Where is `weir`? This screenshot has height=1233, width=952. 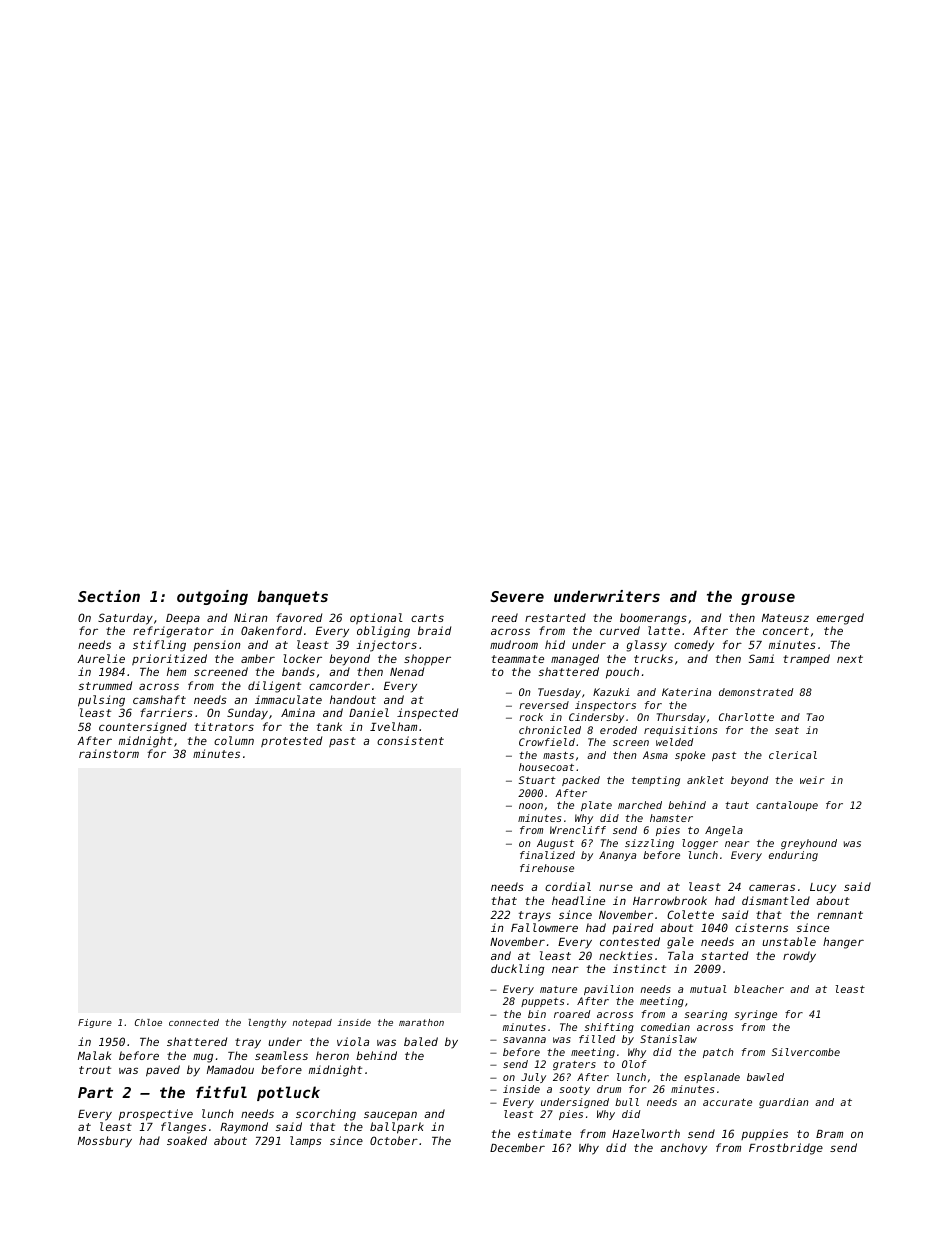 weir is located at coordinates (812, 780).
